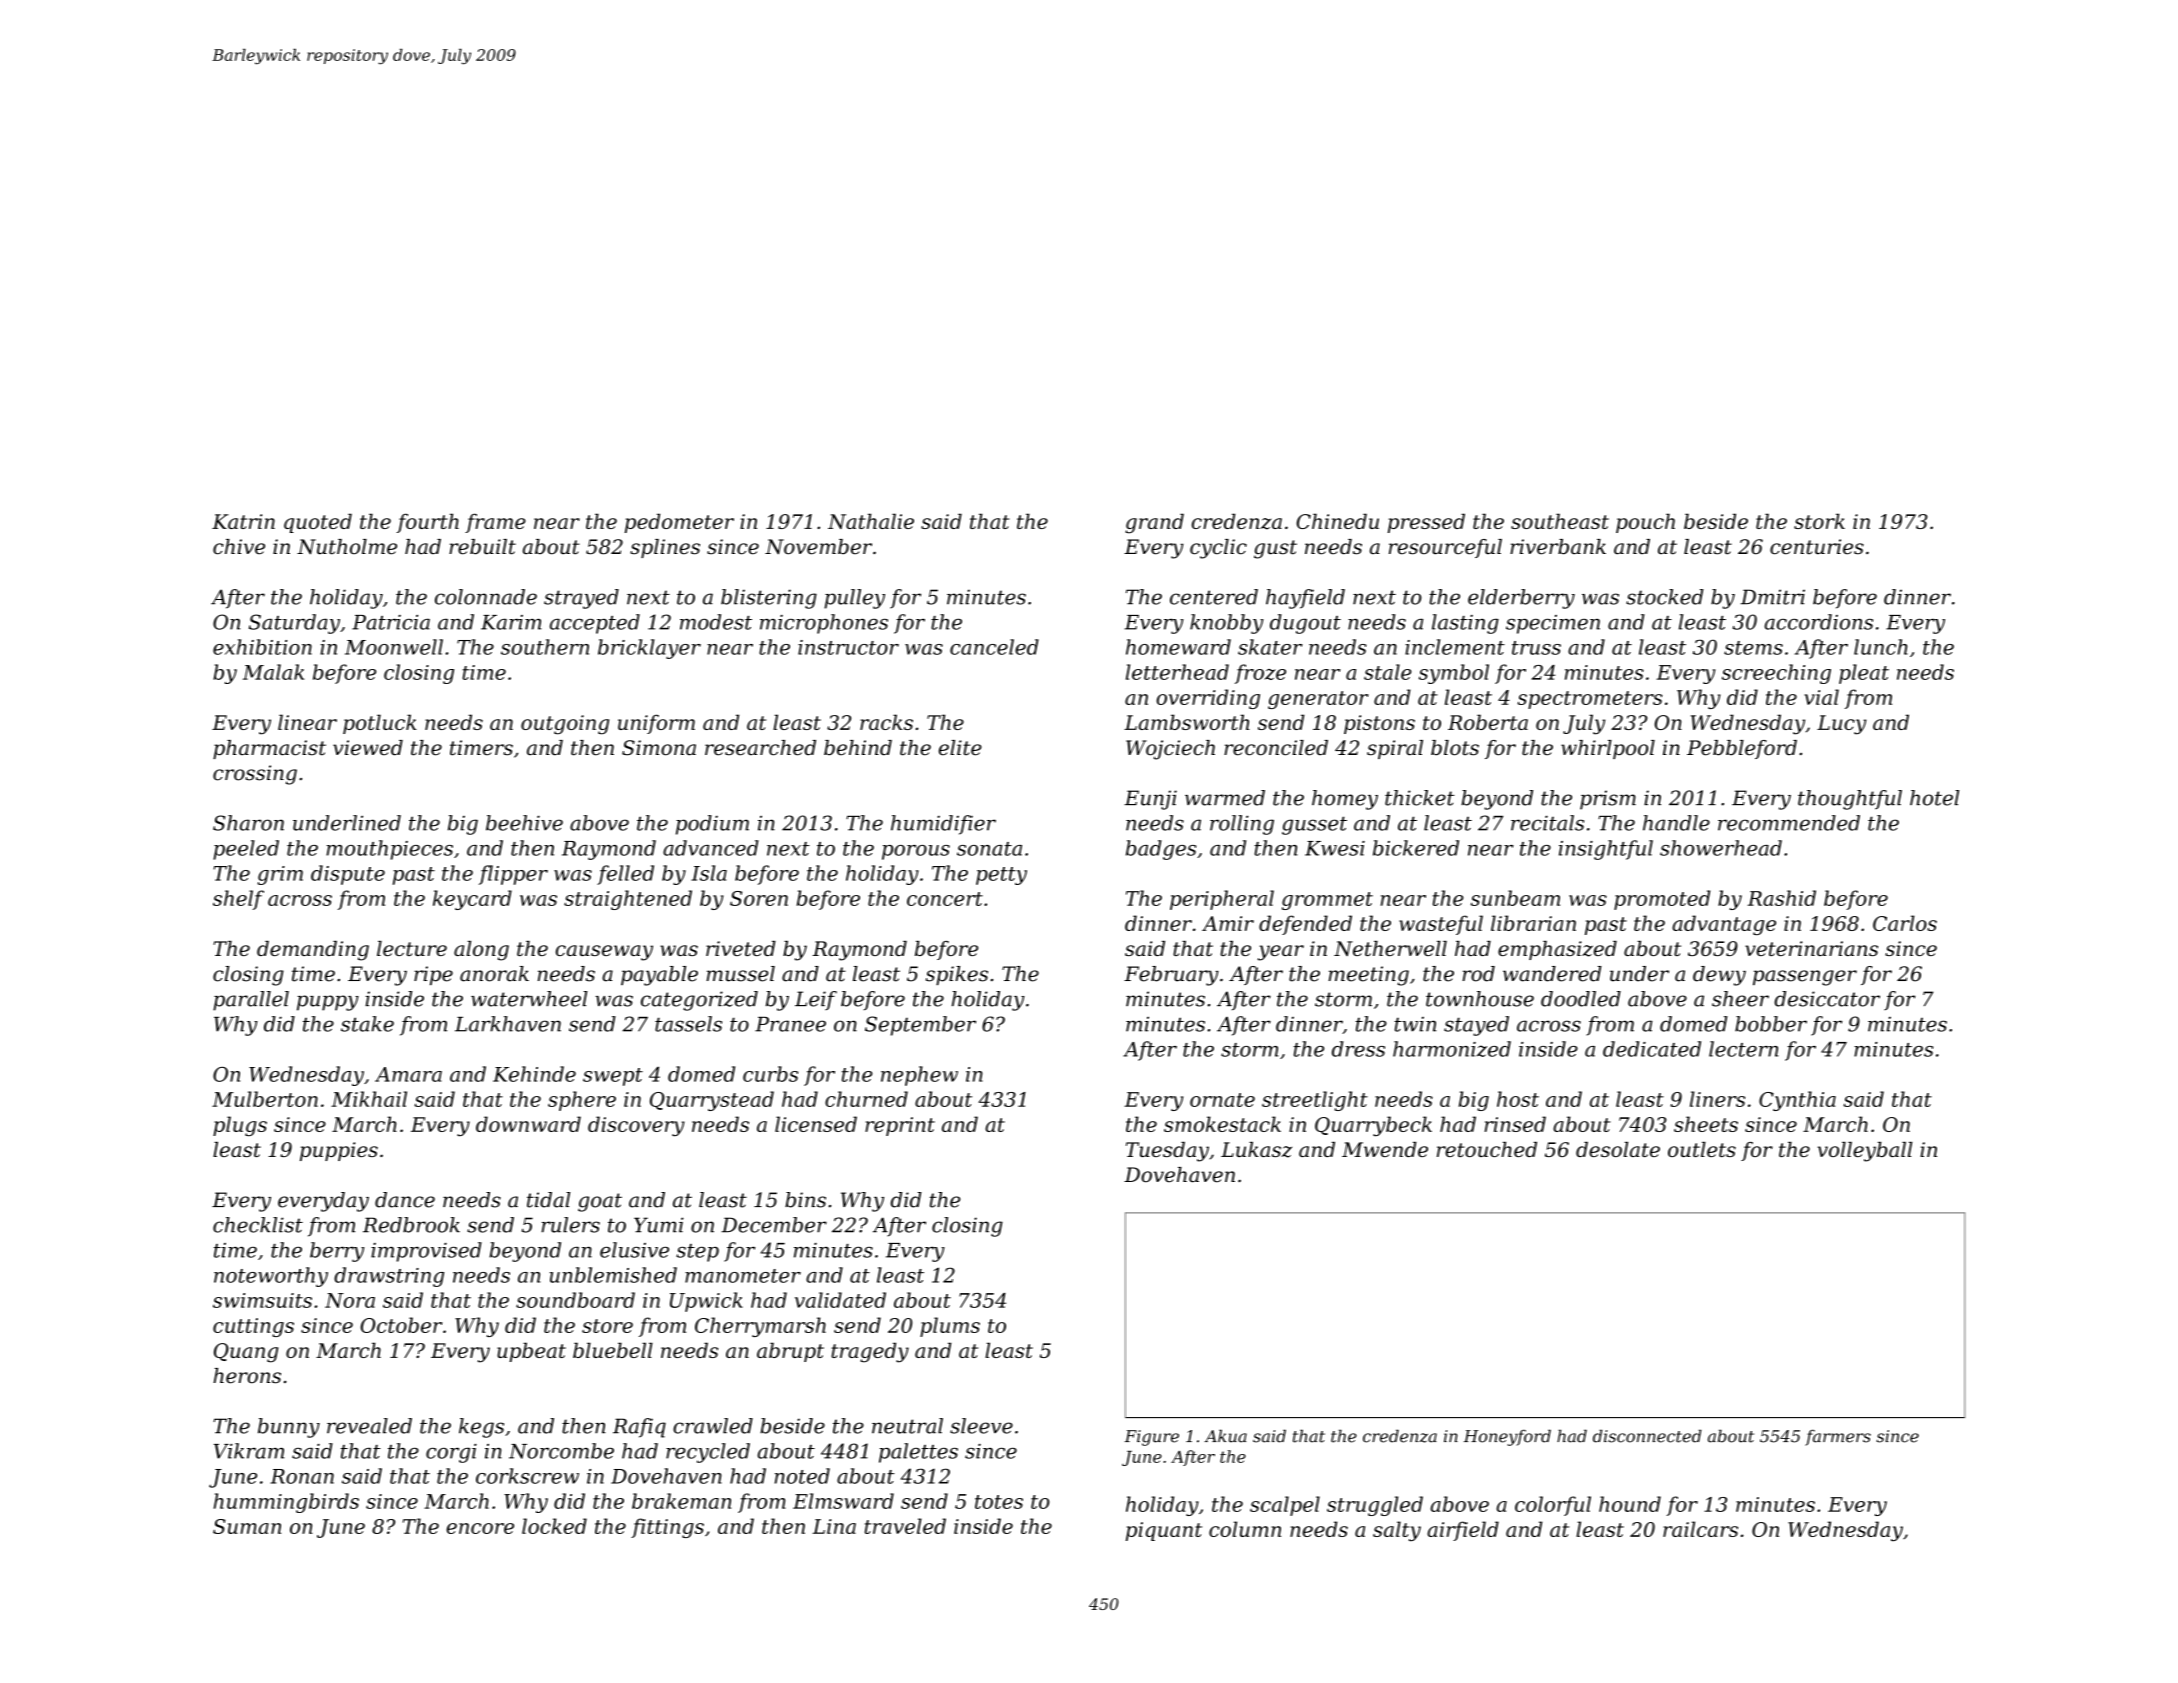 The width and height of the screenshot is (2178, 1683). What do you see at coordinates (240, 1126) in the screenshot?
I see `plugs` at bounding box center [240, 1126].
